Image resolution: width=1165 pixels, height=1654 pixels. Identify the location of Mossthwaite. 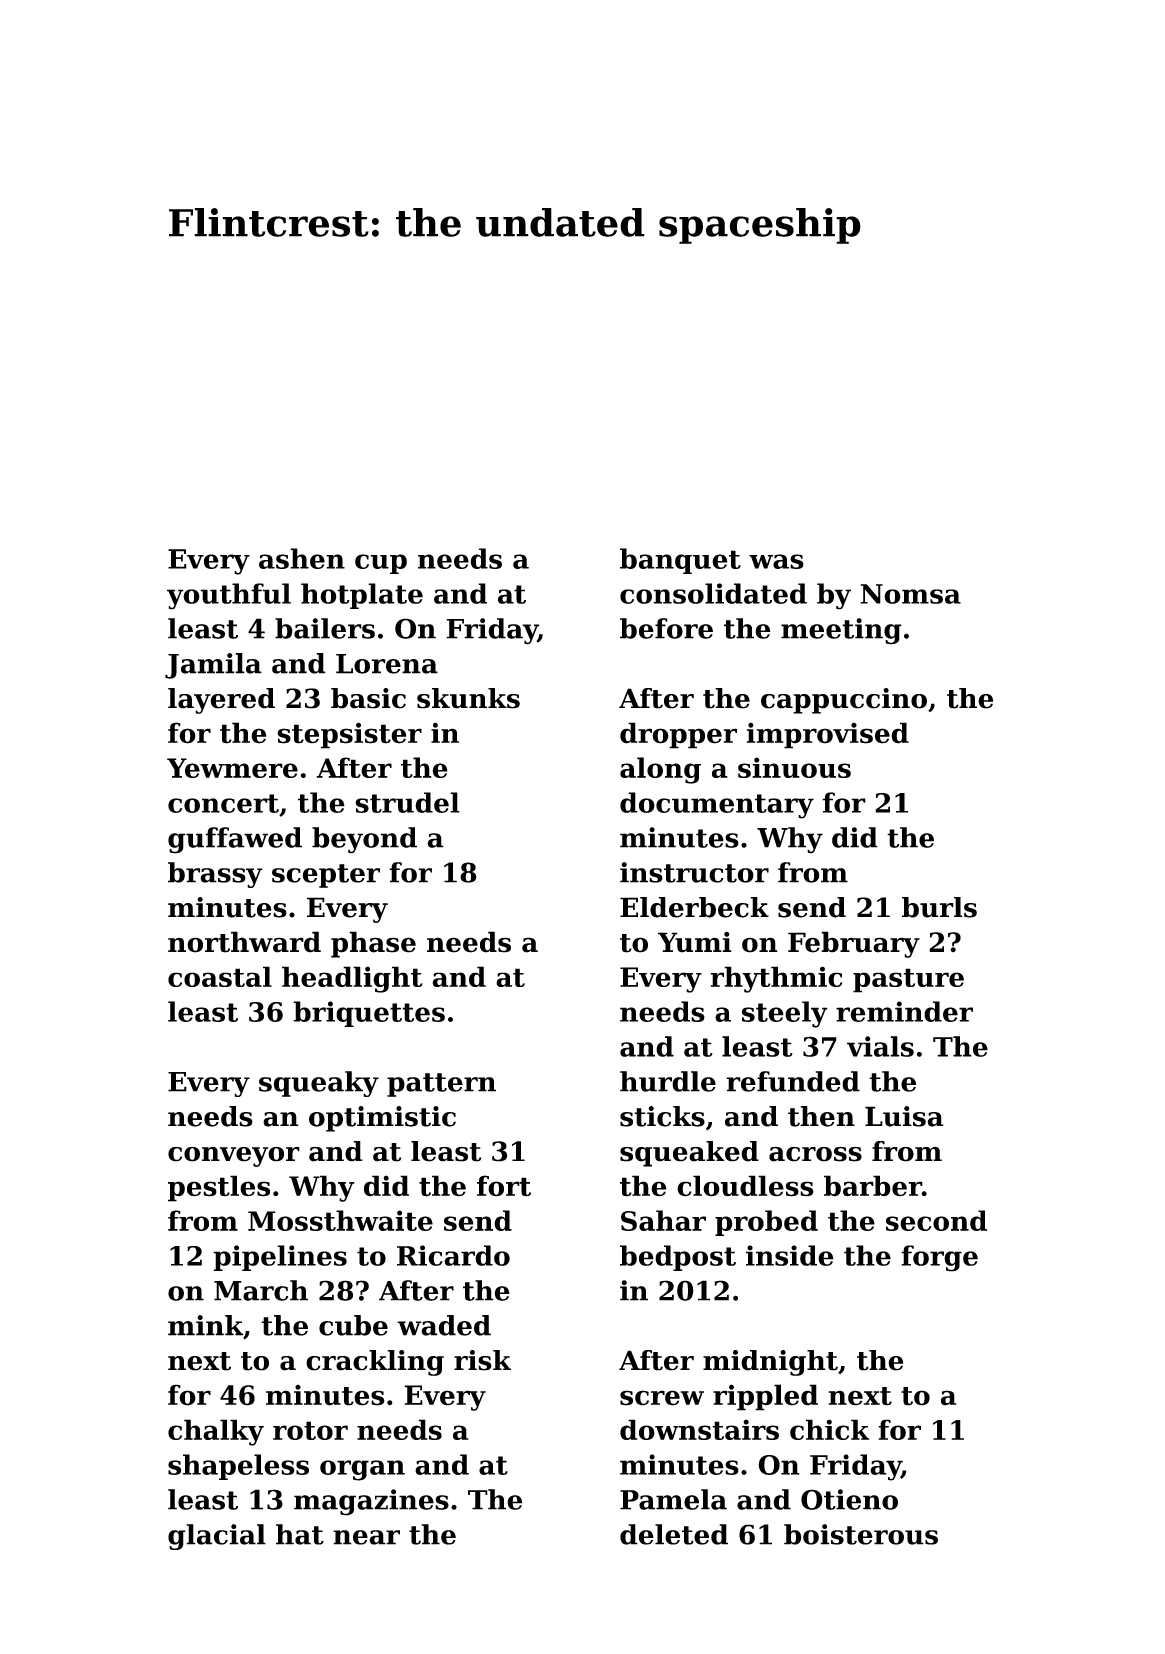
(340, 1220).
